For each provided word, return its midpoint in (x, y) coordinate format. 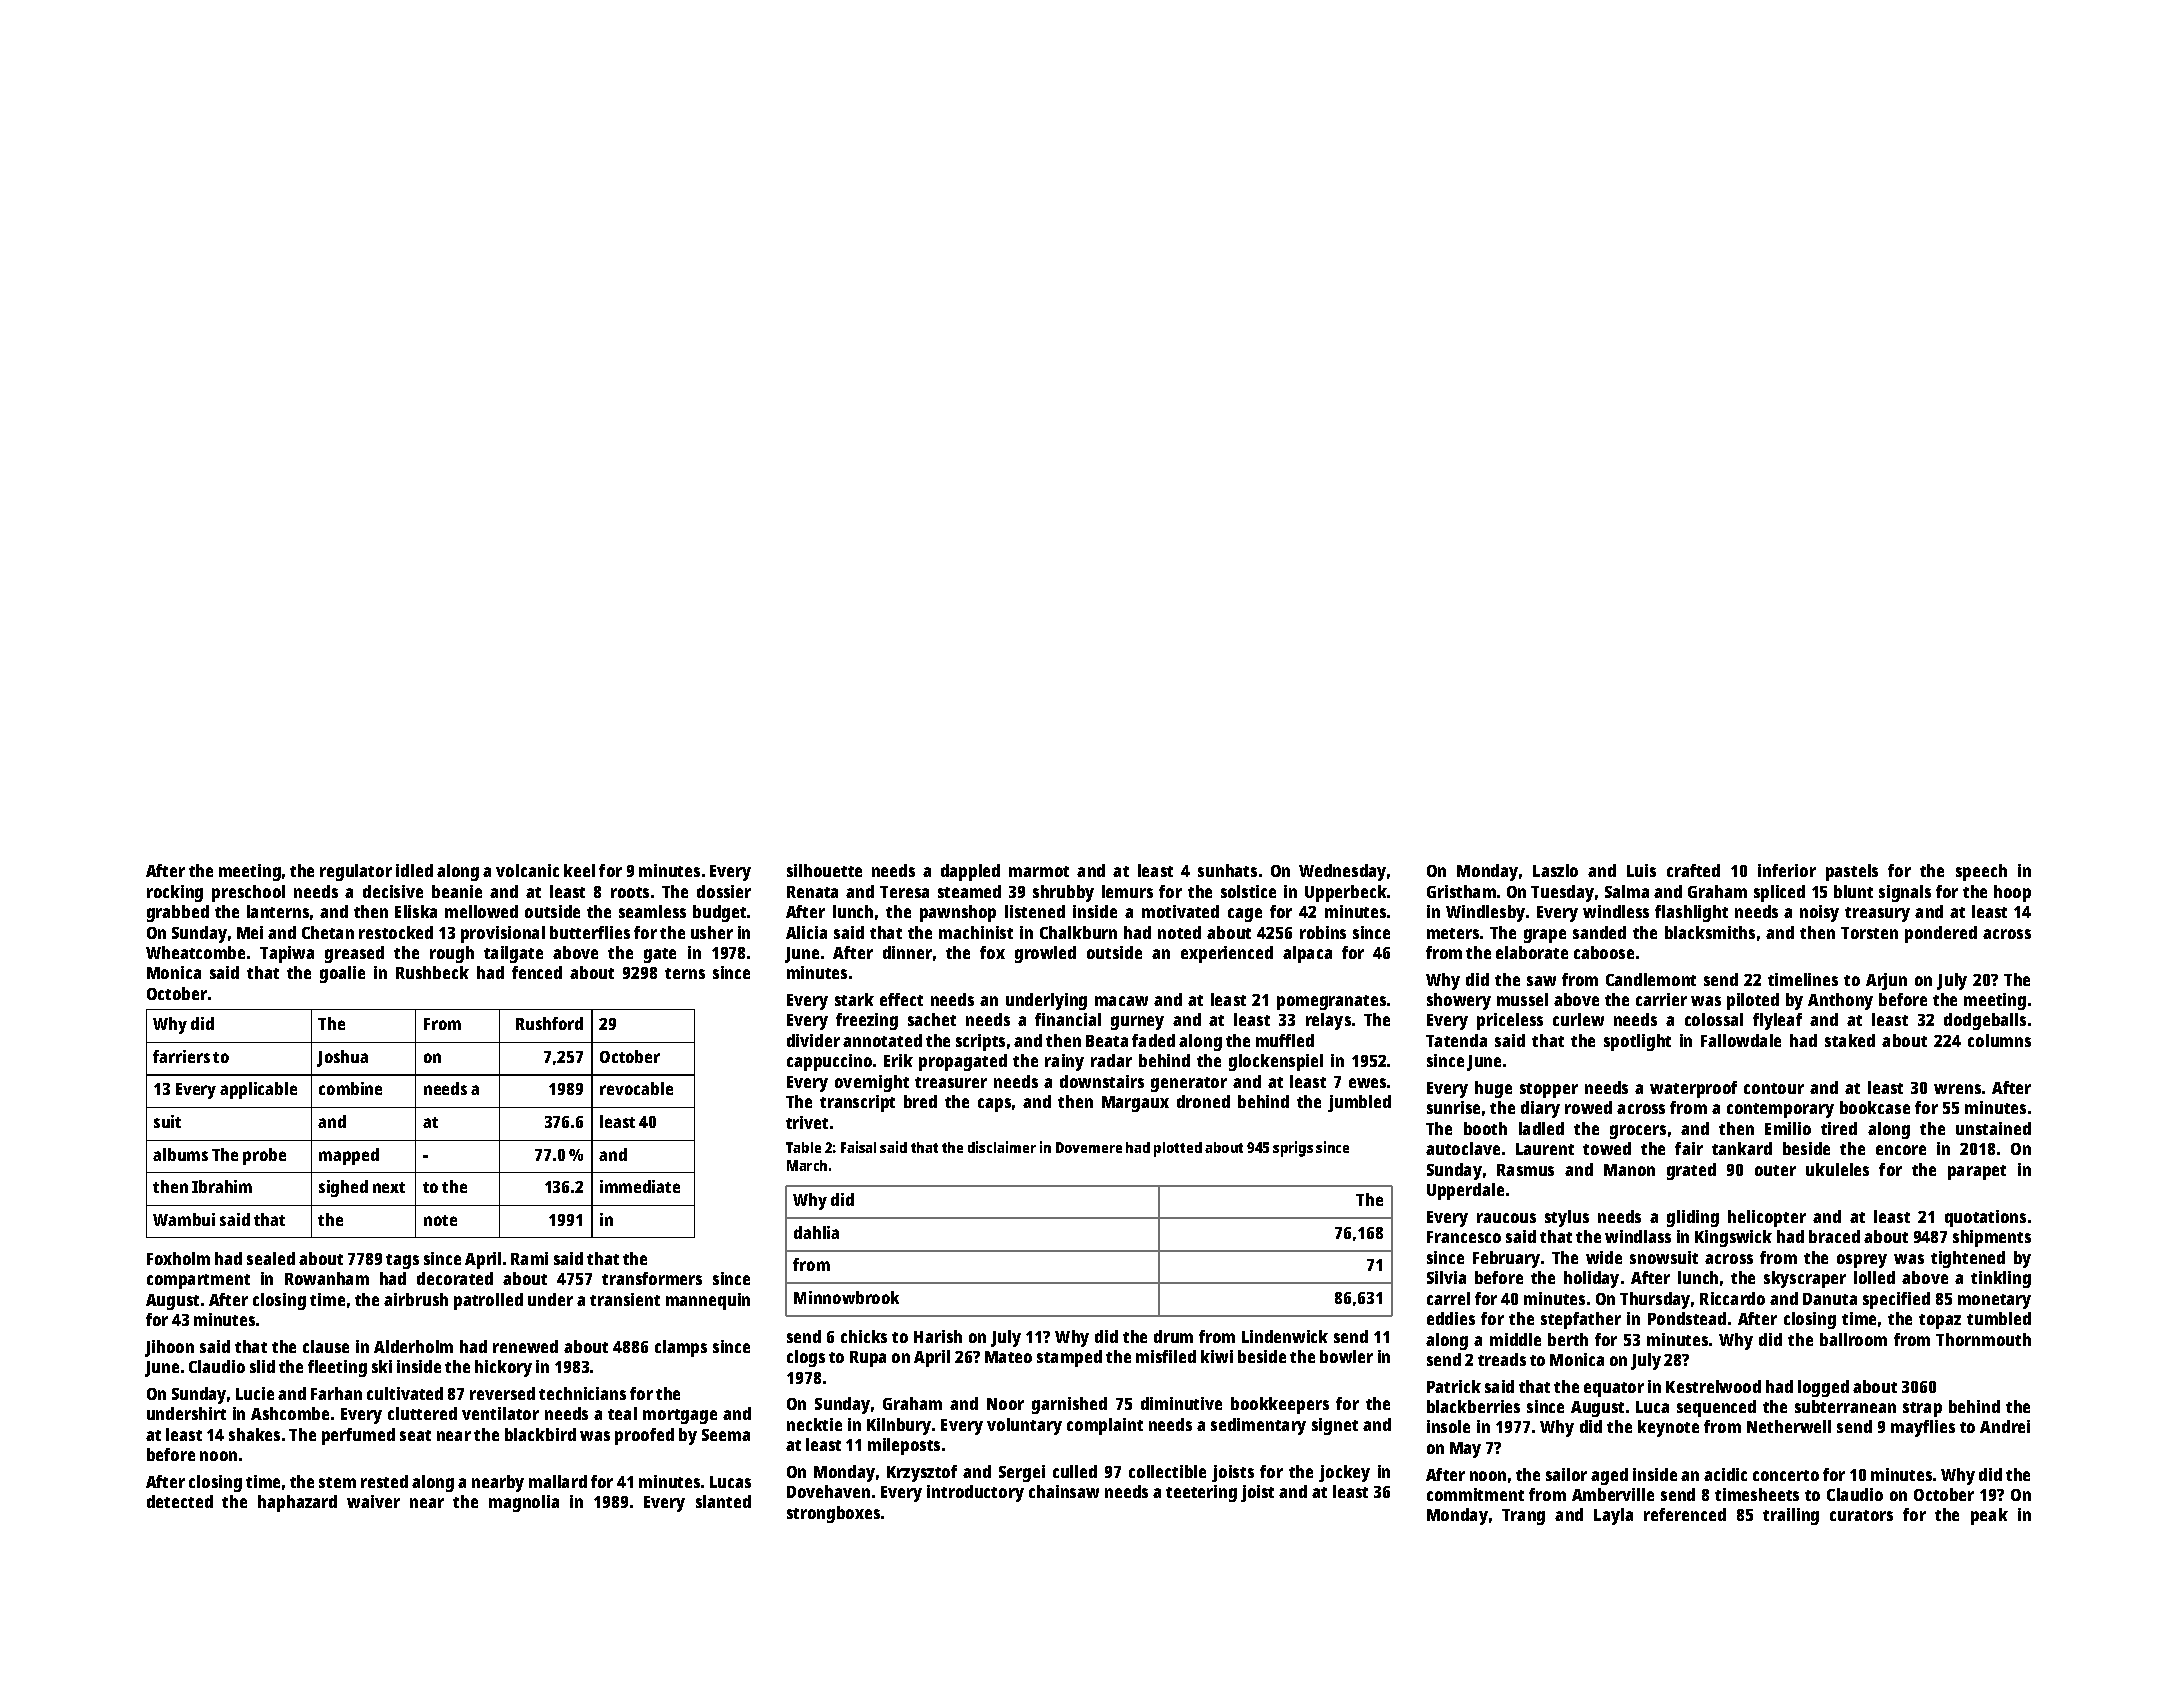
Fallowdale (1741, 1040)
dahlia (816, 1232)
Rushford (549, 1023)
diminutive (1181, 1403)
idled (414, 870)
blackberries (1473, 1406)
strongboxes (833, 1514)
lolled (1874, 1277)
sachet (932, 1019)
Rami (529, 1258)
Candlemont (1651, 979)
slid (262, 1366)
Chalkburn (1078, 932)
